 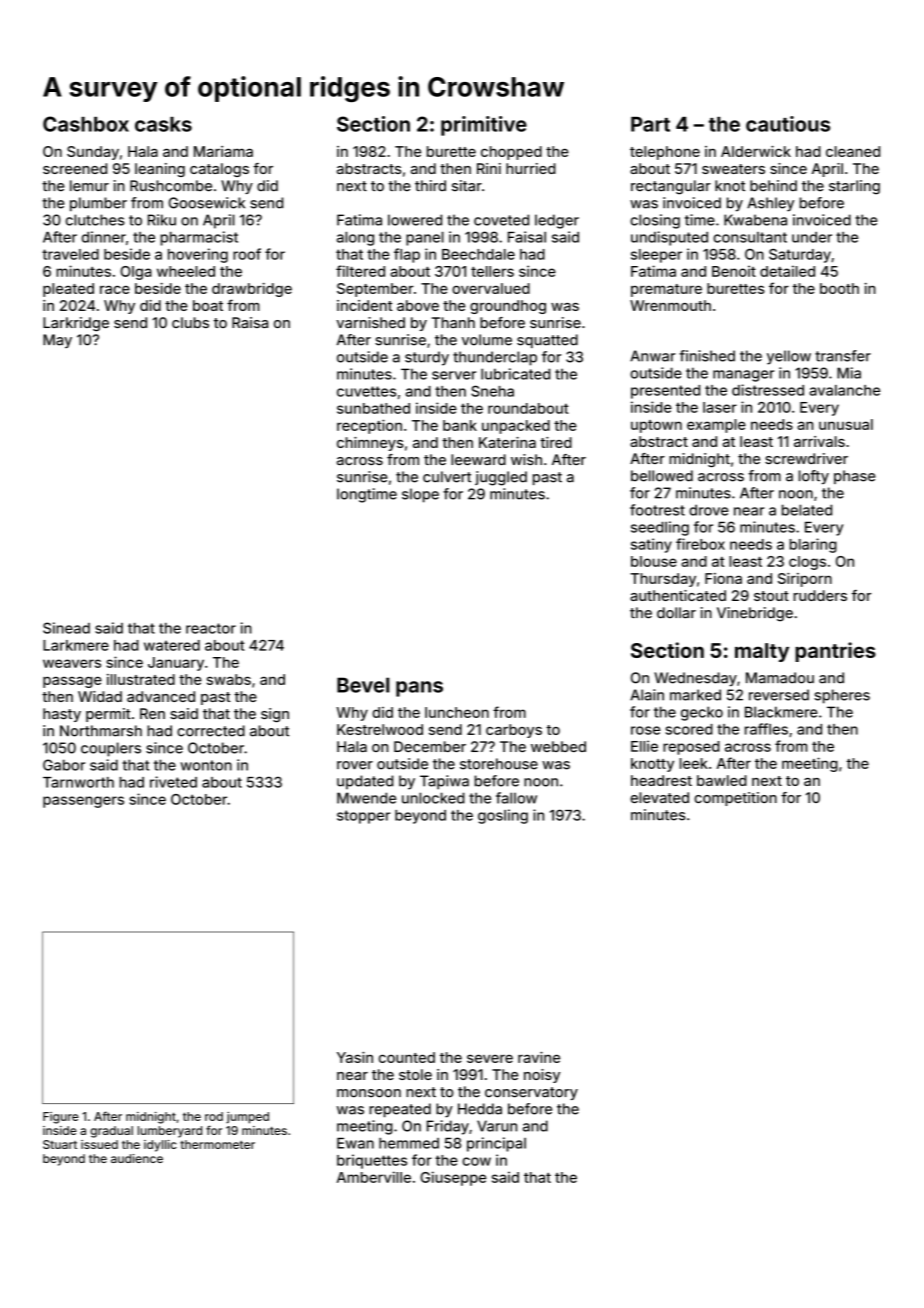 I want to click on principal, so click(x=496, y=1144).
